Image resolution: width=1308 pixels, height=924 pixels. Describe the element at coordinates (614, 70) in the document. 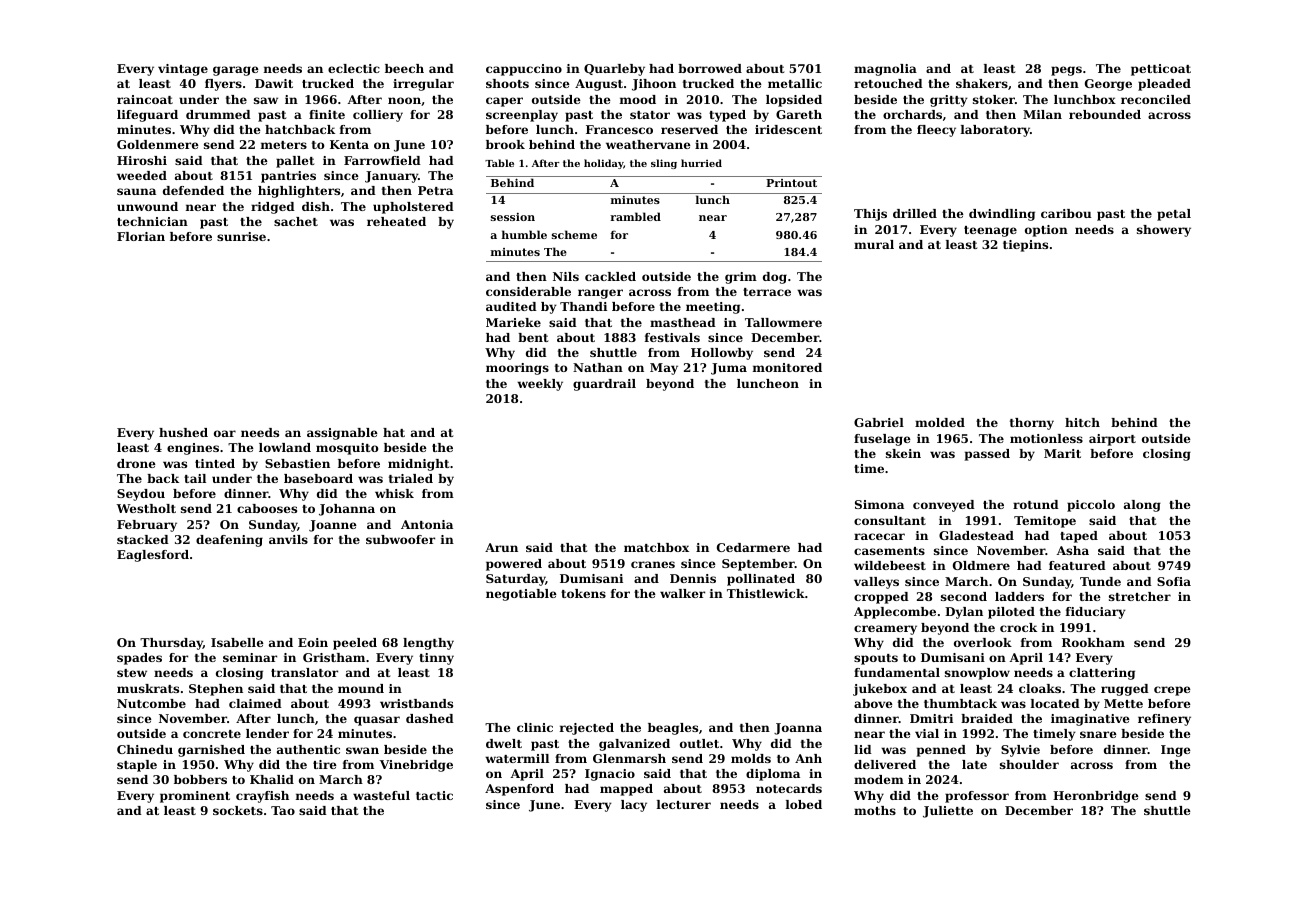

I see `Quarleby` at that location.
